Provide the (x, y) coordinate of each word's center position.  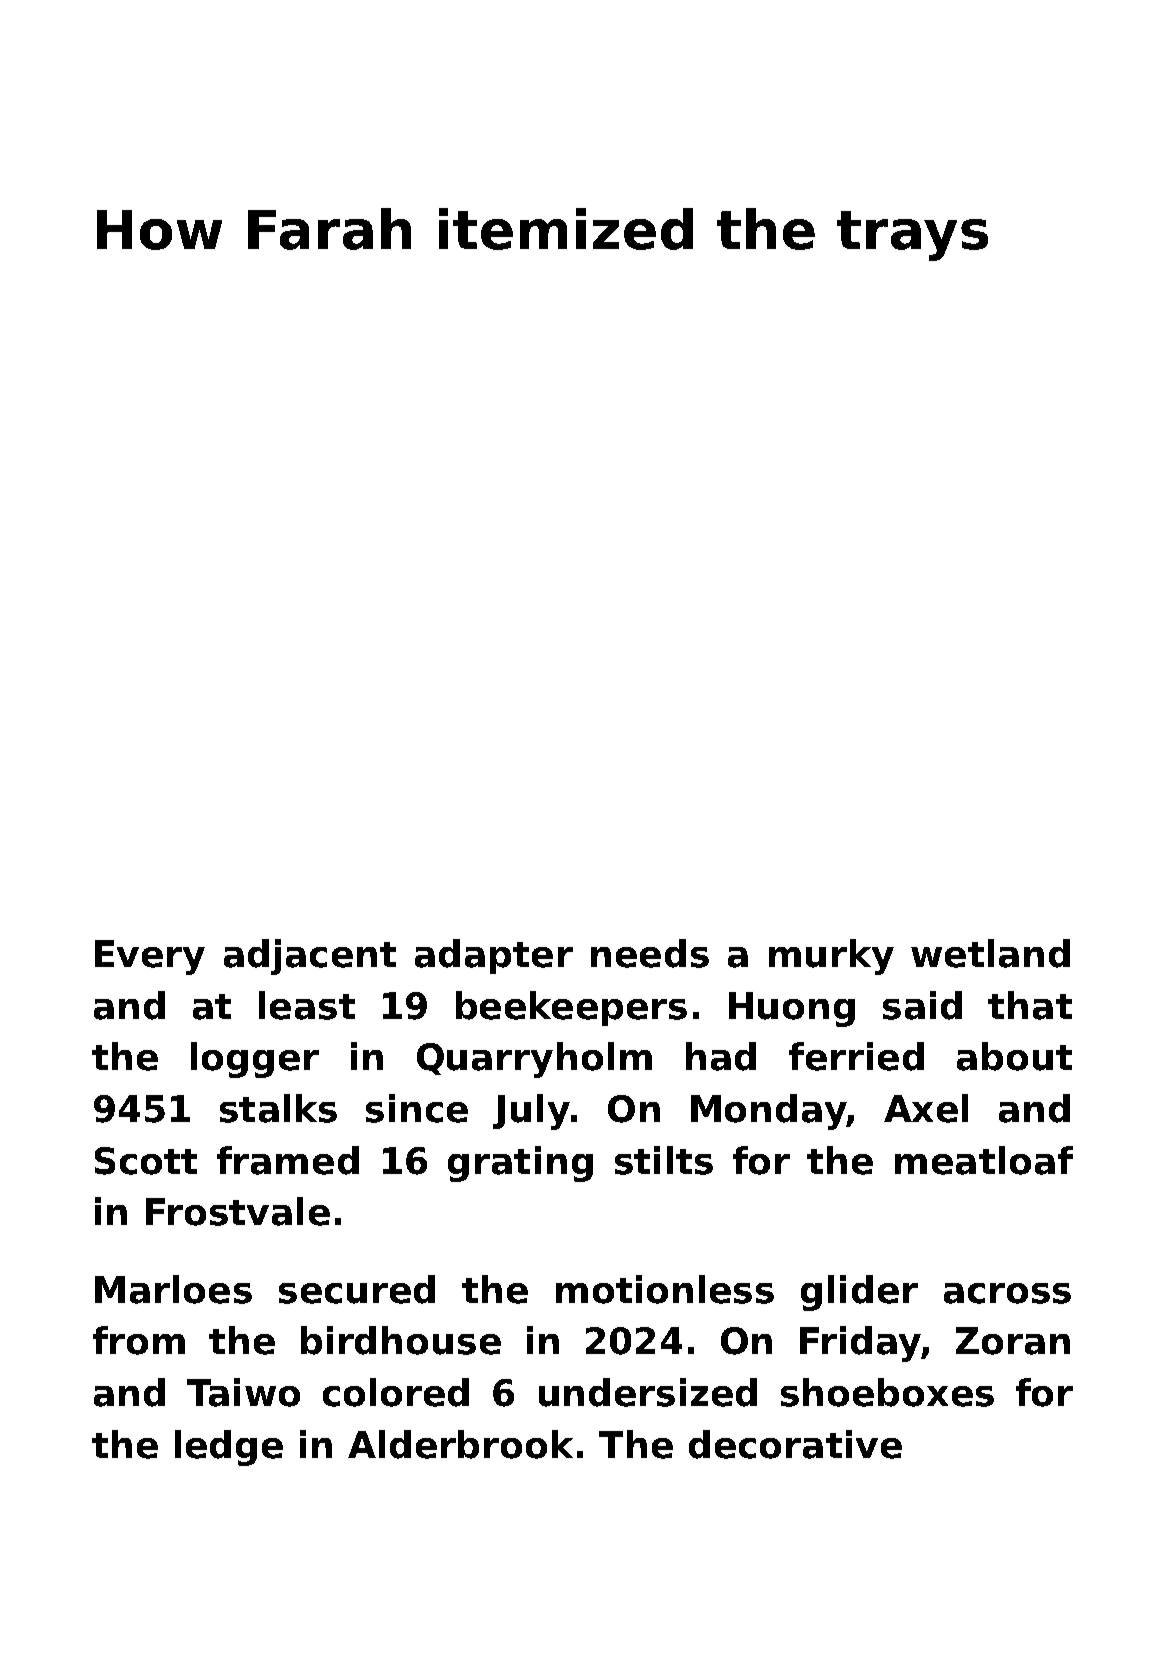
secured (357, 1289)
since (417, 1108)
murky (831, 957)
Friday (860, 1344)
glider (859, 1293)
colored (396, 1392)
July (531, 1112)
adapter (494, 956)
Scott (146, 1161)
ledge (229, 1448)
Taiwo (243, 1392)
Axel (926, 1108)
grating (520, 1164)
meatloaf (984, 1160)
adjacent (310, 957)
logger (255, 1060)
